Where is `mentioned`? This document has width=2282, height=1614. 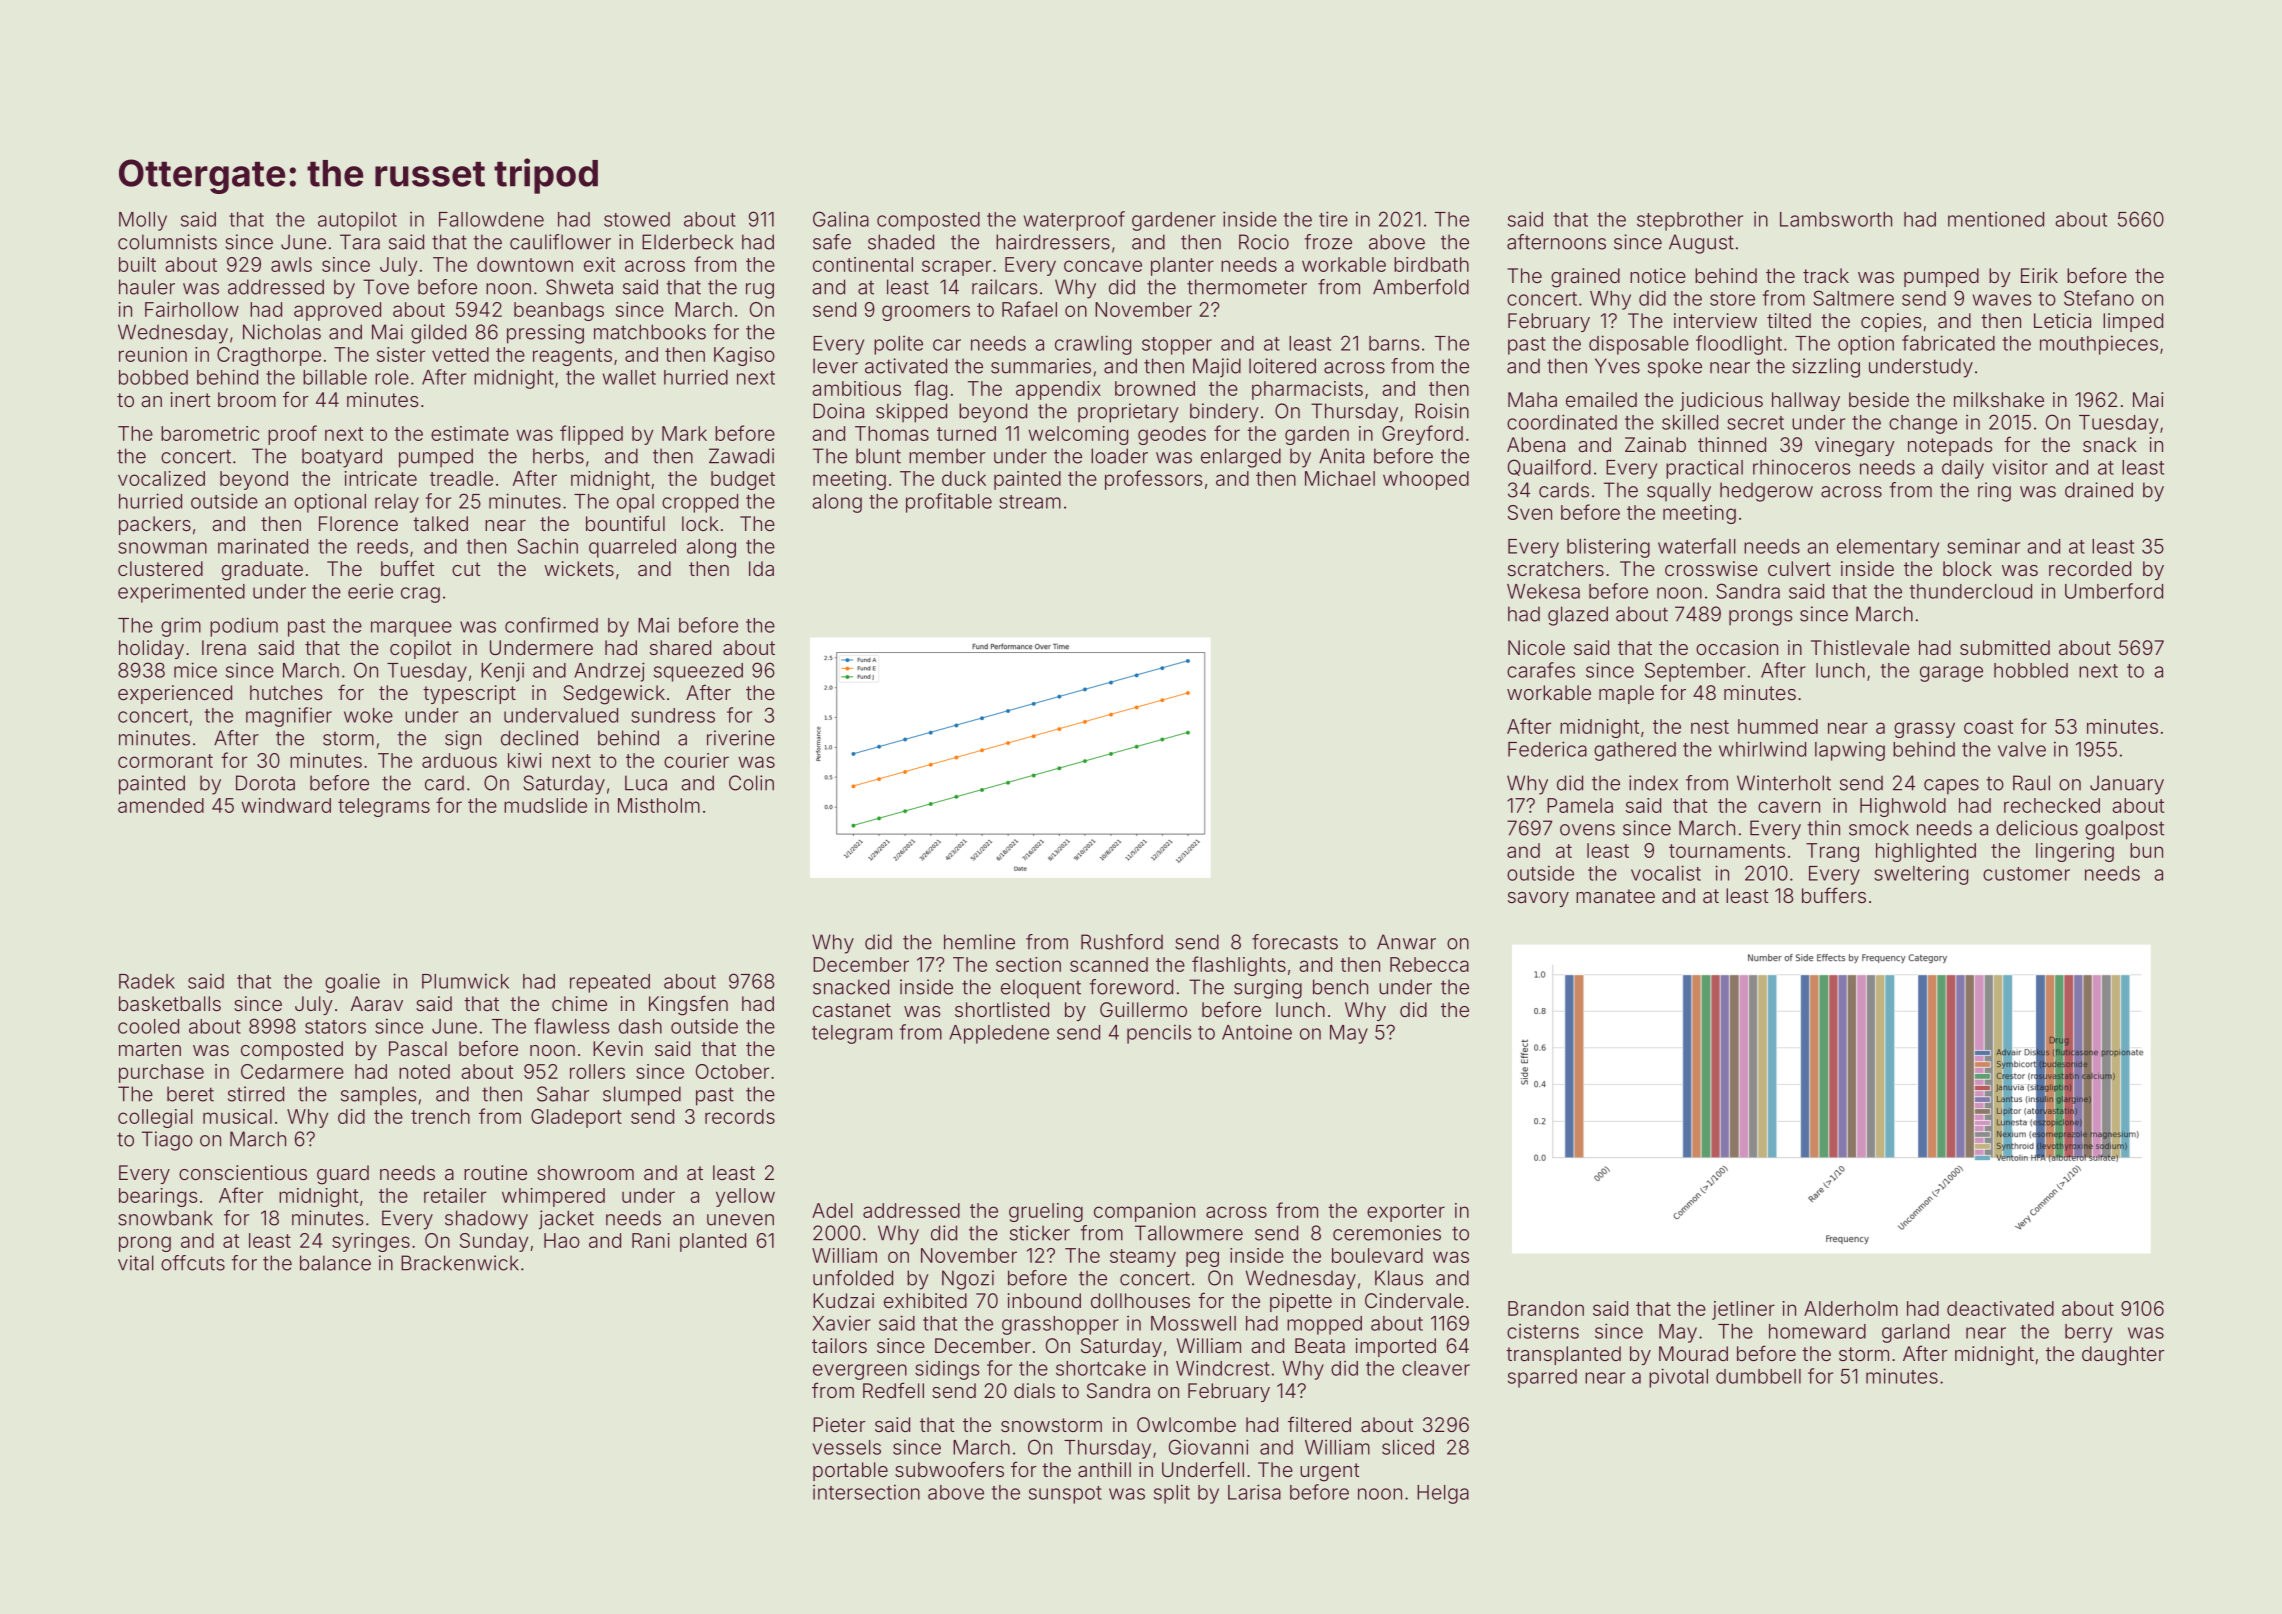
mentioned is located at coordinates (1996, 219).
